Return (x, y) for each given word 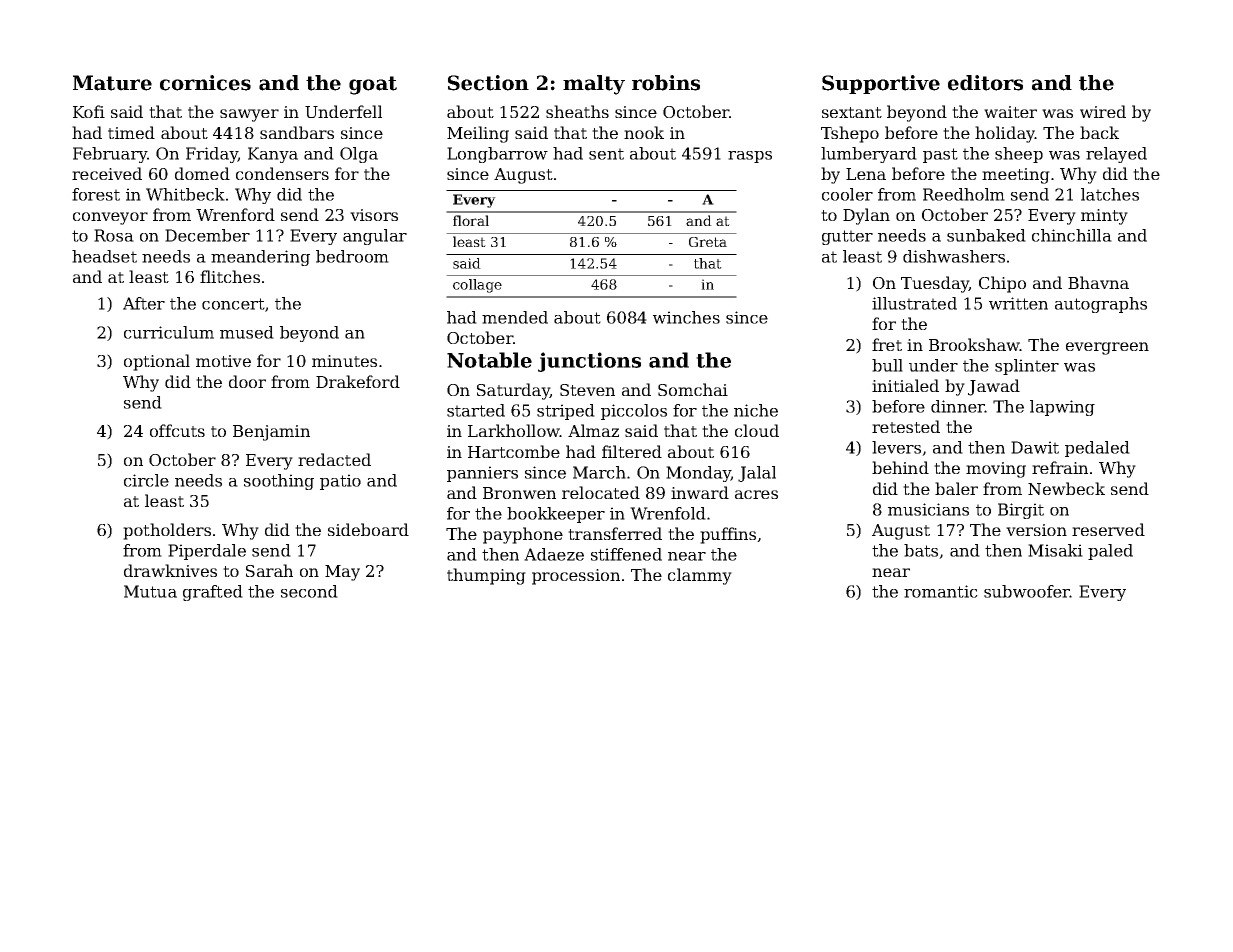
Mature (112, 83)
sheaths (577, 111)
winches (686, 317)
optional (157, 362)
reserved (1108, 529)
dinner (958, 406)
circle (146, 480)
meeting (1016, 176)
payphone (523, 535)
